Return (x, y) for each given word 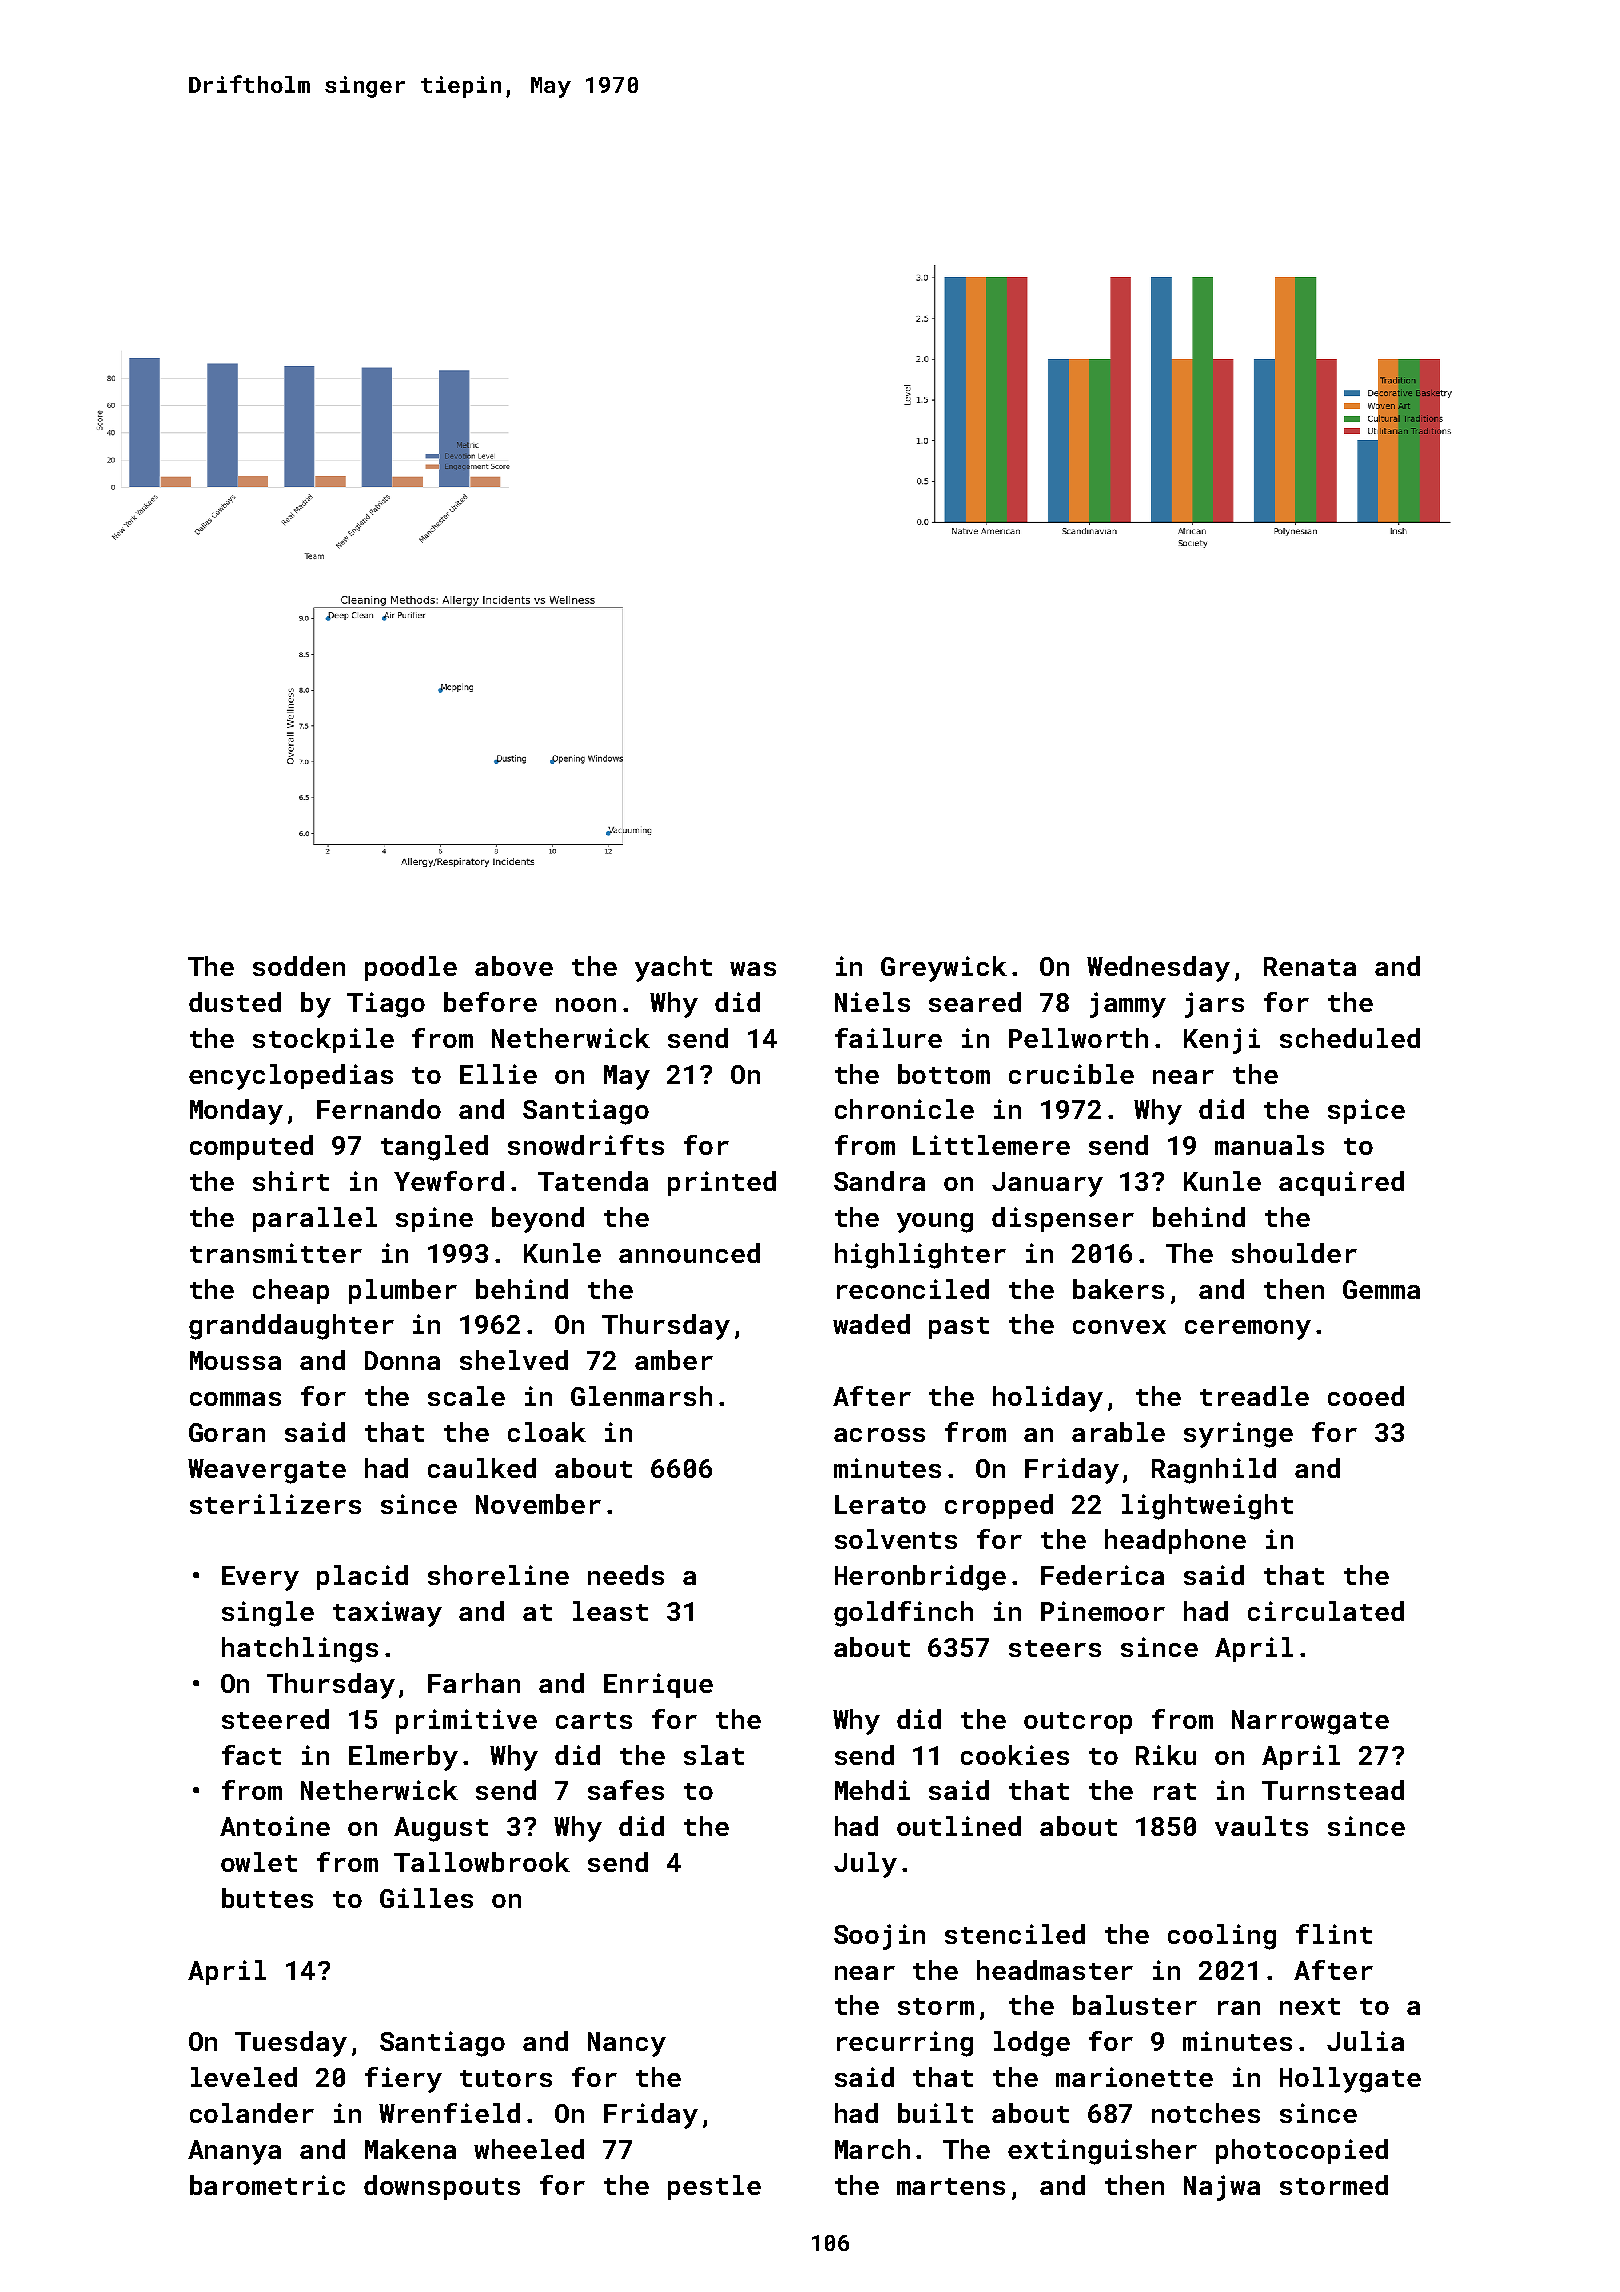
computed (251, 1147)
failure (888, 1038)
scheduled (1350, 1038)
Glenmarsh (641, 1396)
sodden (299, 966)
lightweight (1207, 1507)
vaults (1261, 1826)
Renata (1310, 966)
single (268, 1614)
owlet (259, 1862)
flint (1334, 1934)
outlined (959, 1826)
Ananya (234, 2152)
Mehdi (872, 1790)
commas (235, 1399)
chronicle (904, 1109)
